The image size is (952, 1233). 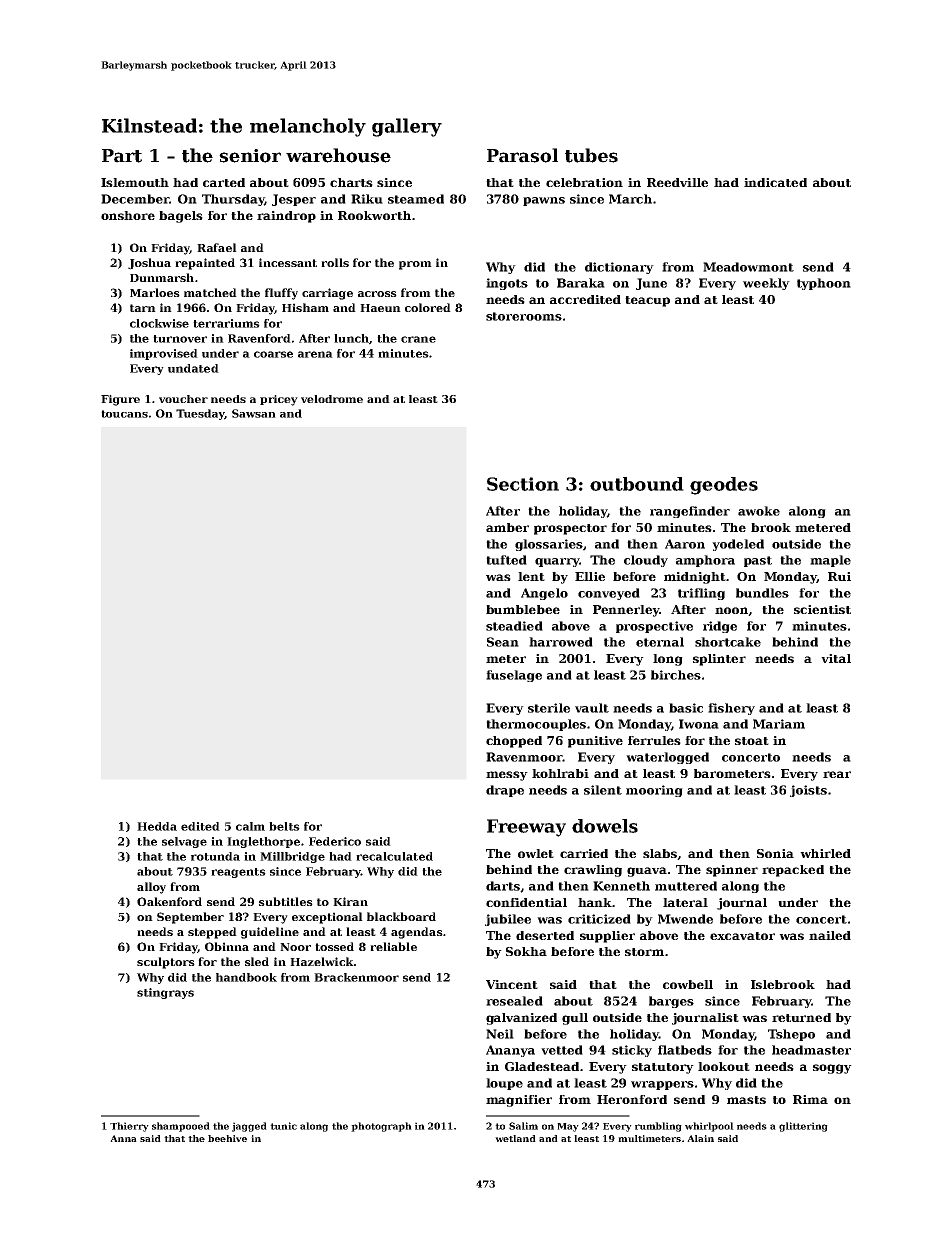 What do you see at coordinates (283, 1126) in the screenshot?
I see `tunic` at bounding box center [283, 1126].
